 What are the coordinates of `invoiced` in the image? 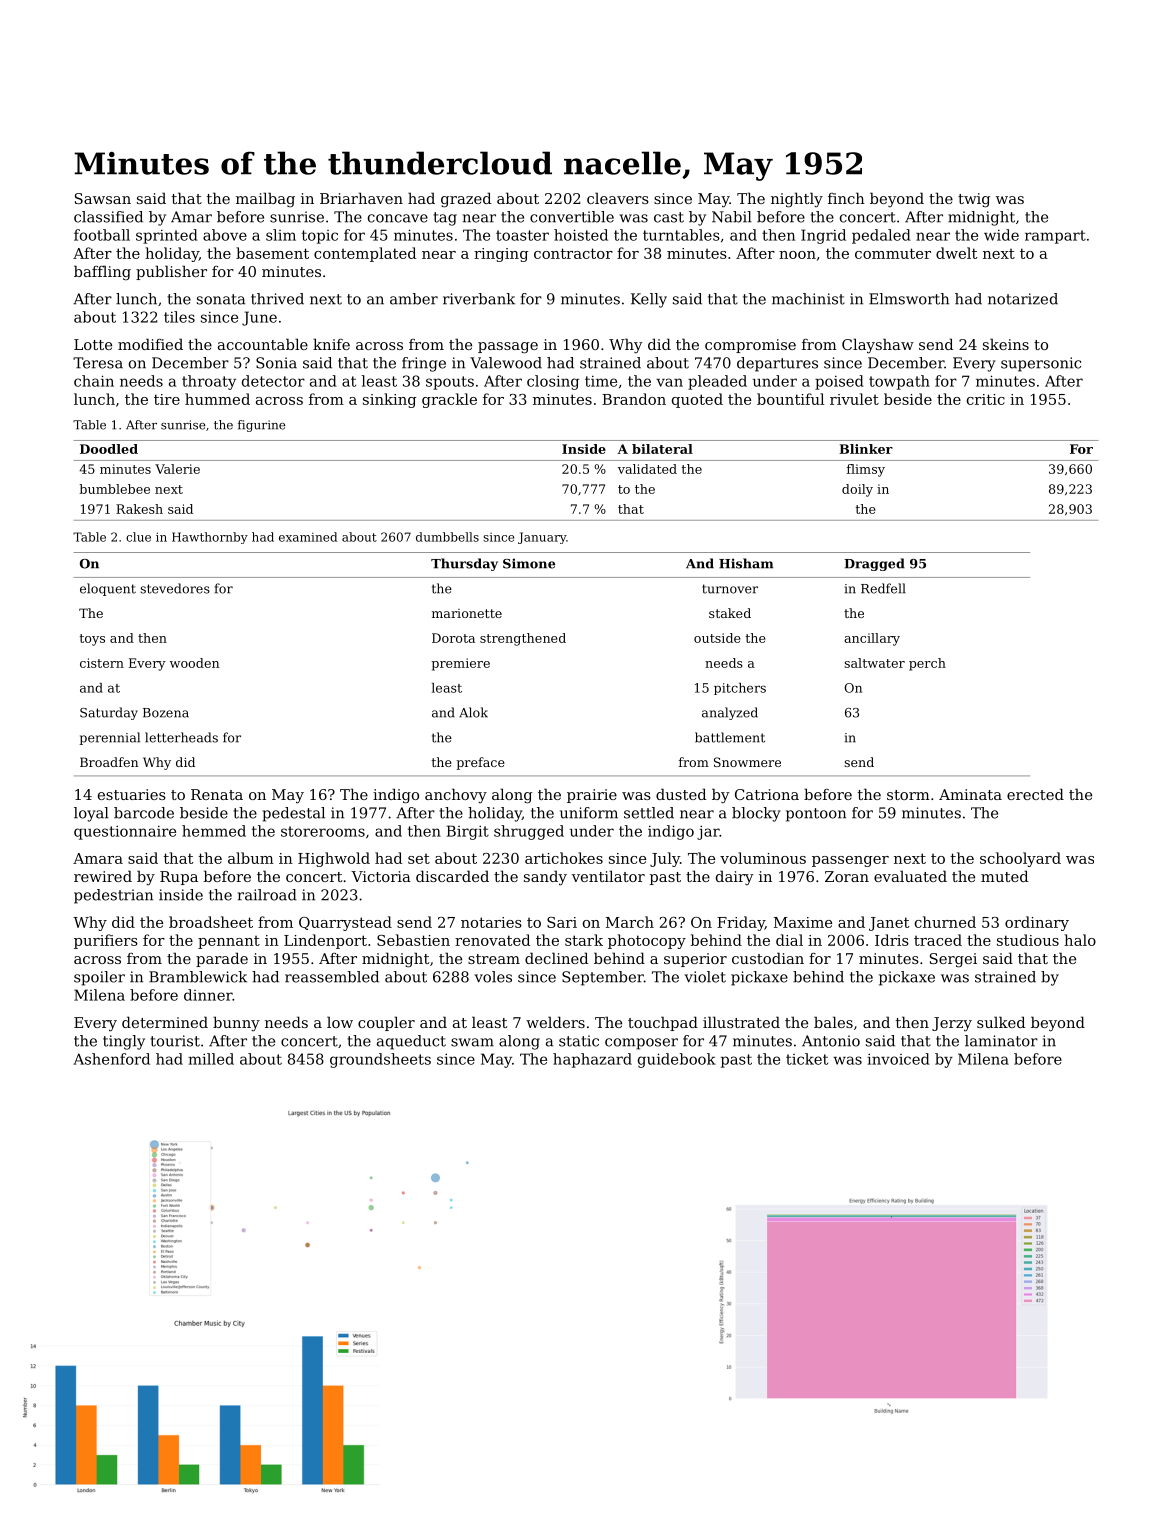 It's located at (898, 1059).
